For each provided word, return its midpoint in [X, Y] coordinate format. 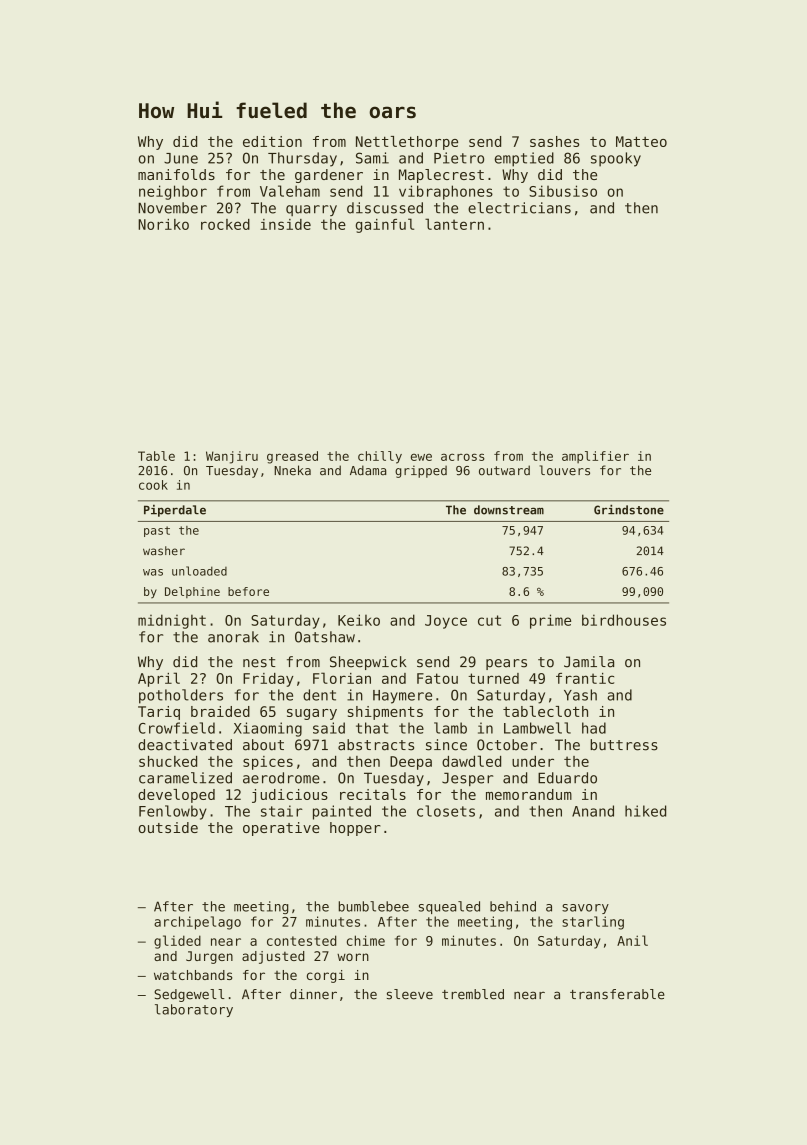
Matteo [641, 141]
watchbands [193, 975]
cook [153, 485]
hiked [645, 811]
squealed [449, 907]
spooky [616, 159]
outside [168, 827]
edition [272, 141]
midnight [172, 621]
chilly [380, 457]
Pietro [459, 158]
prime [550, 621]
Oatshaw [325, 637]
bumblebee [373, 906]
